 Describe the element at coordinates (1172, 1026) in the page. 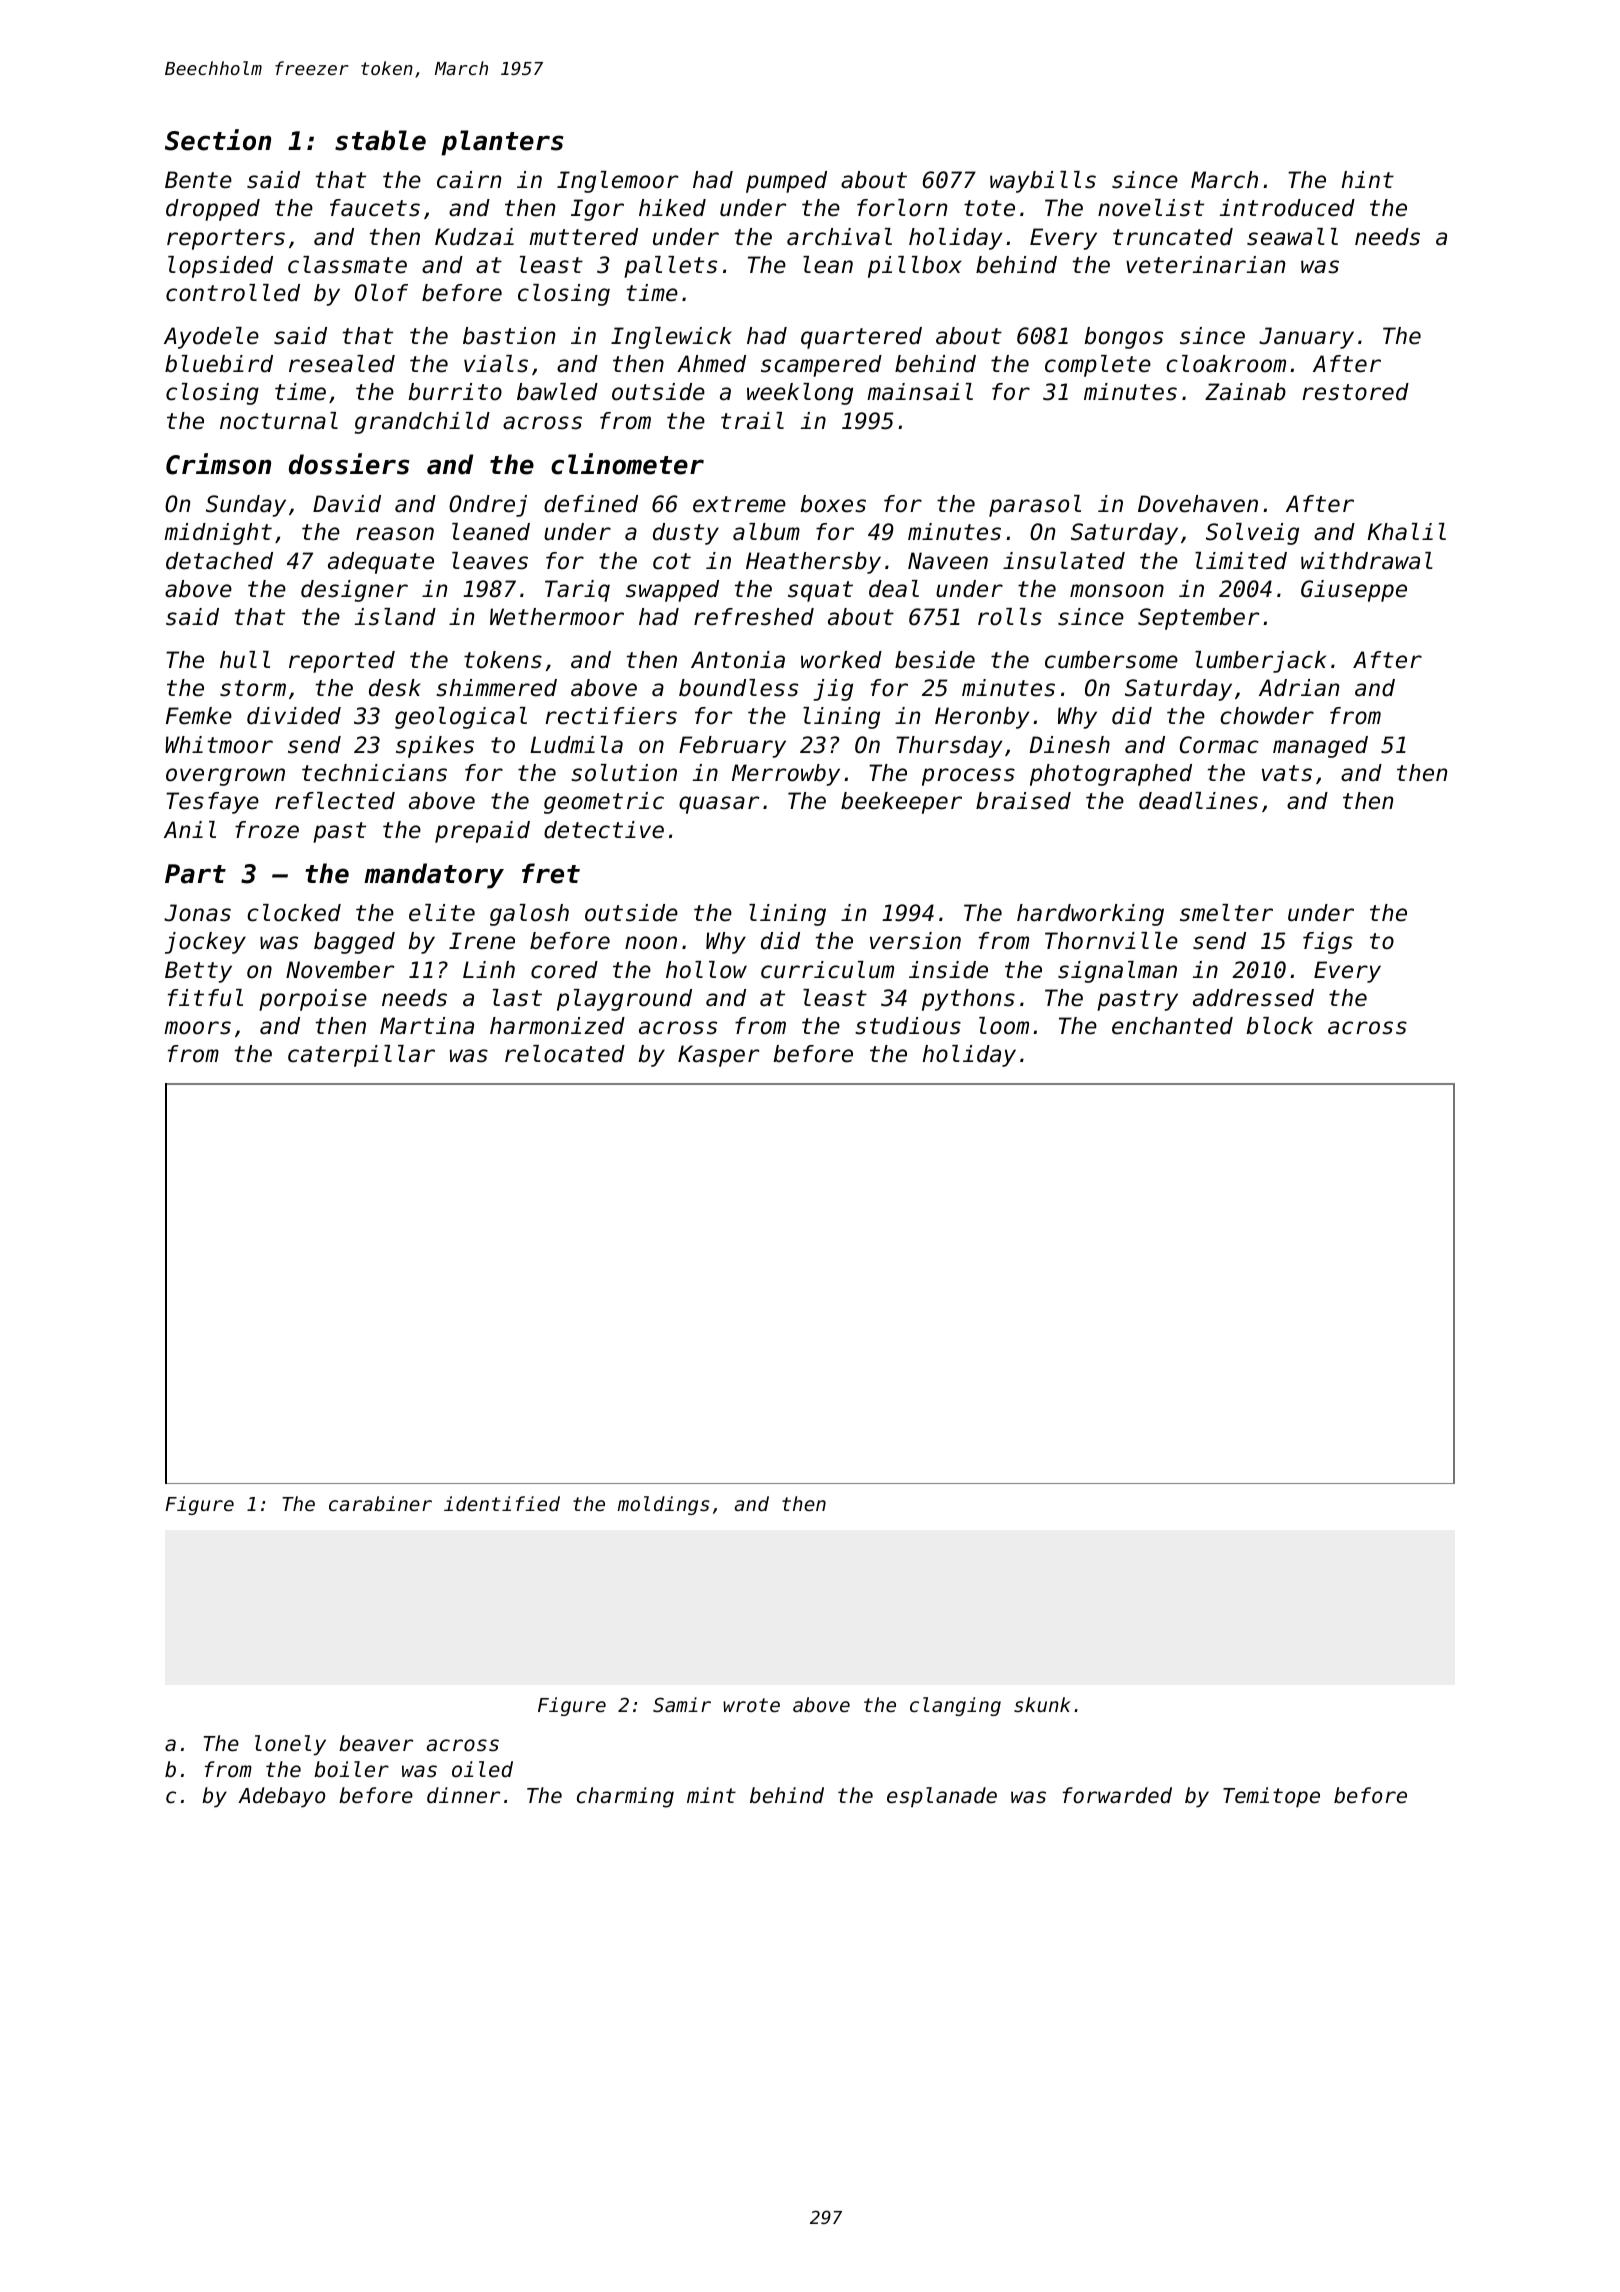

I see `enchanted` at that location.
